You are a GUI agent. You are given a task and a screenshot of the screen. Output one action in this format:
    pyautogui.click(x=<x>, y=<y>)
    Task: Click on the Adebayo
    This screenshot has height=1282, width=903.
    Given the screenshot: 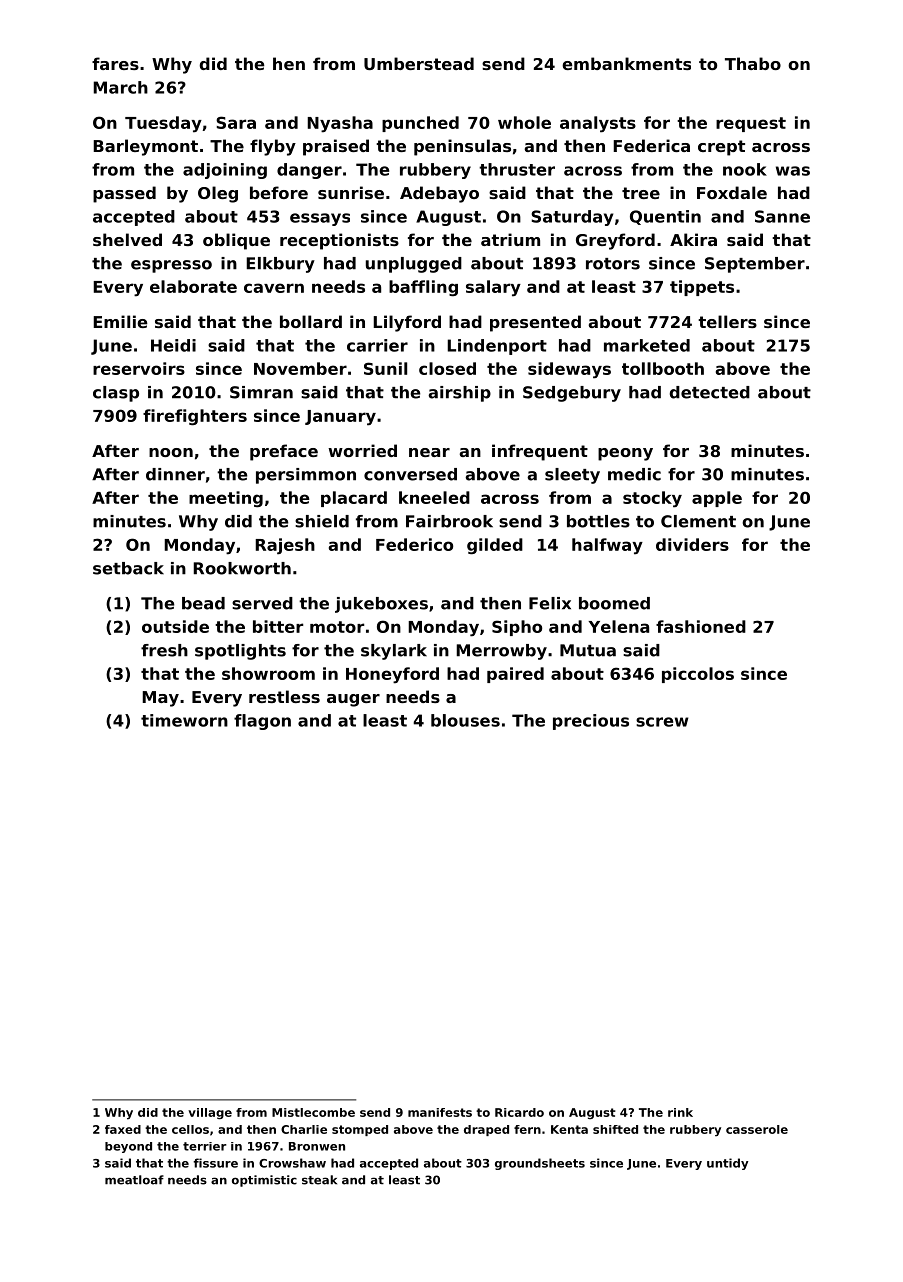 What is the action you would take?
    pyautogui.click(x=439, y=194)
